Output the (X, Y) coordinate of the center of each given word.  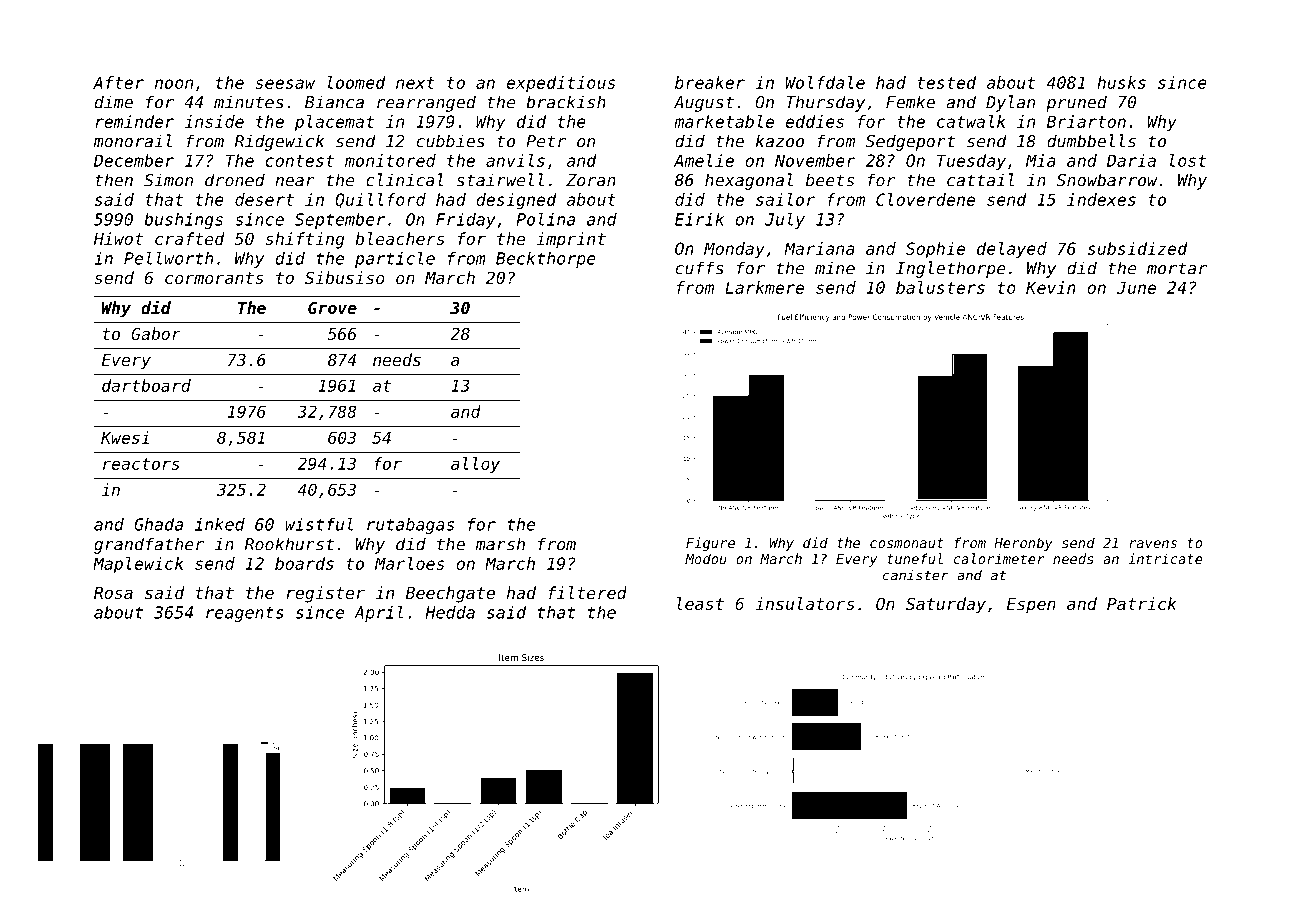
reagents (245, 614)
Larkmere (764, 287)
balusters (940, 287)
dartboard (146, 385)
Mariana (819, 248)
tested (946, 82)
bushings (183, 221)
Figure (710, 544)
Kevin (1051, 287)
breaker (710, 82)
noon (174, 84)
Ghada (158, 524)
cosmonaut (907, 543)
